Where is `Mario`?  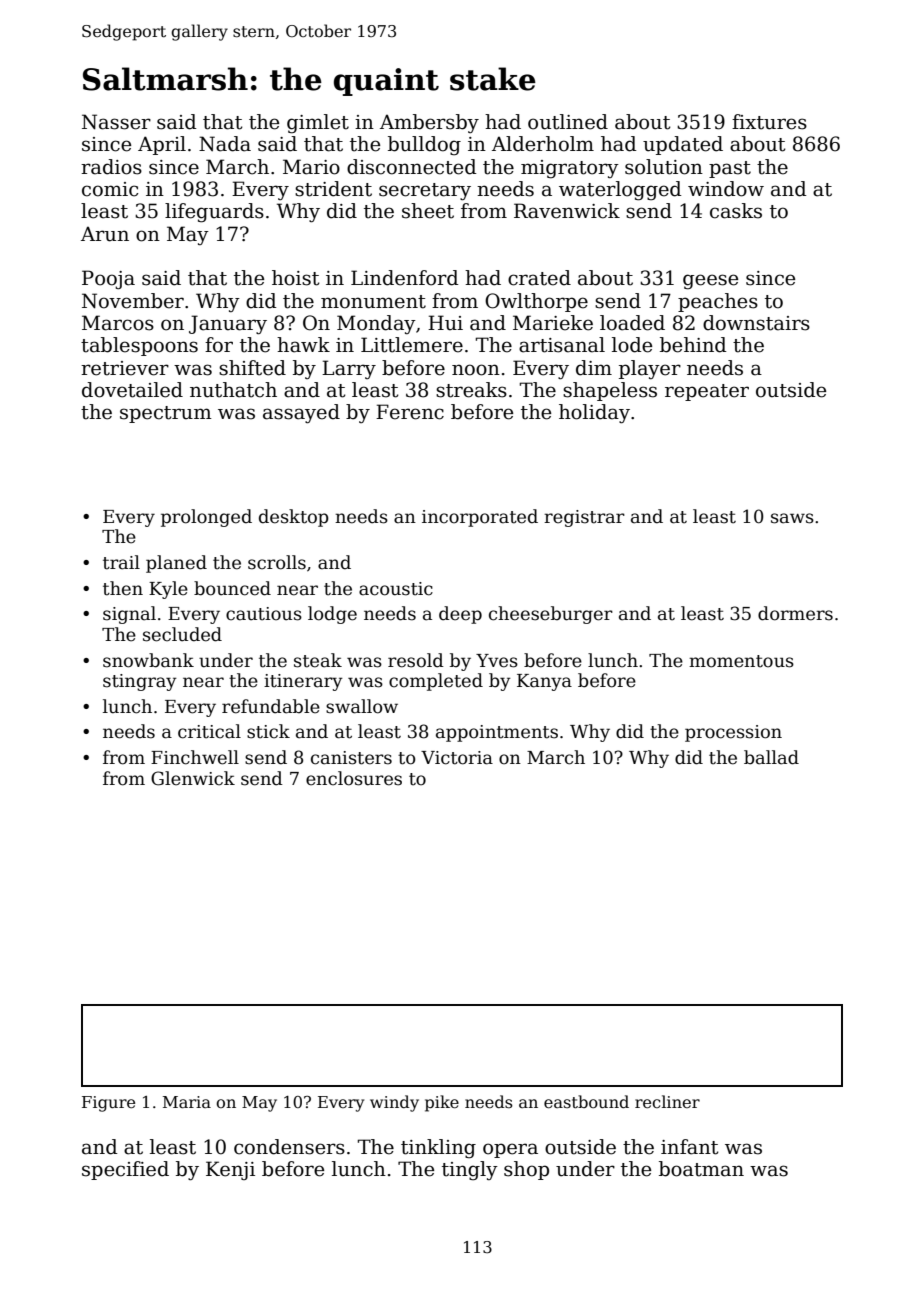 Mario is located at coordinates (311, 167).
